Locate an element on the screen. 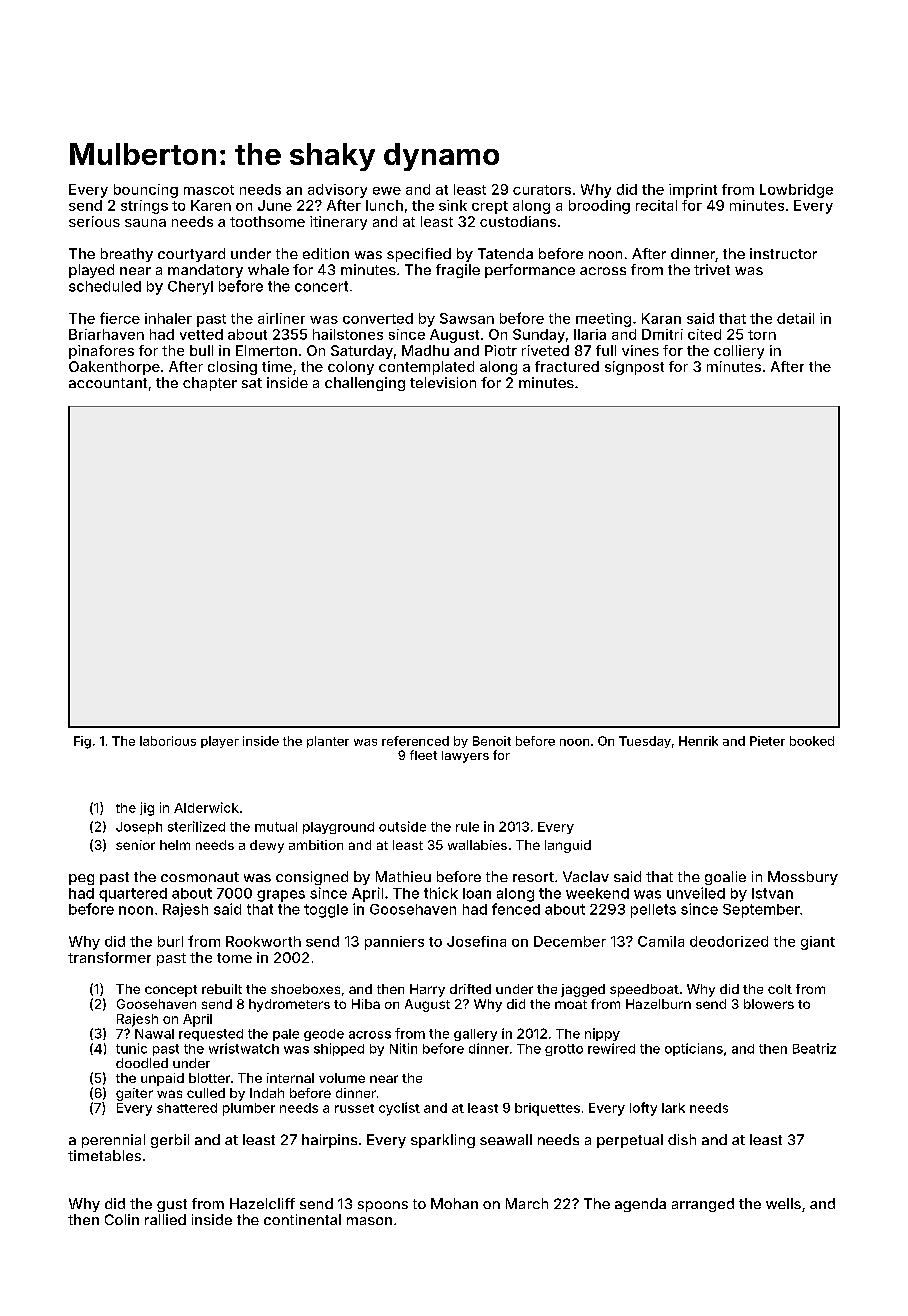 The image size is (908, 1316). curators is located at coordinates (542, 190).
